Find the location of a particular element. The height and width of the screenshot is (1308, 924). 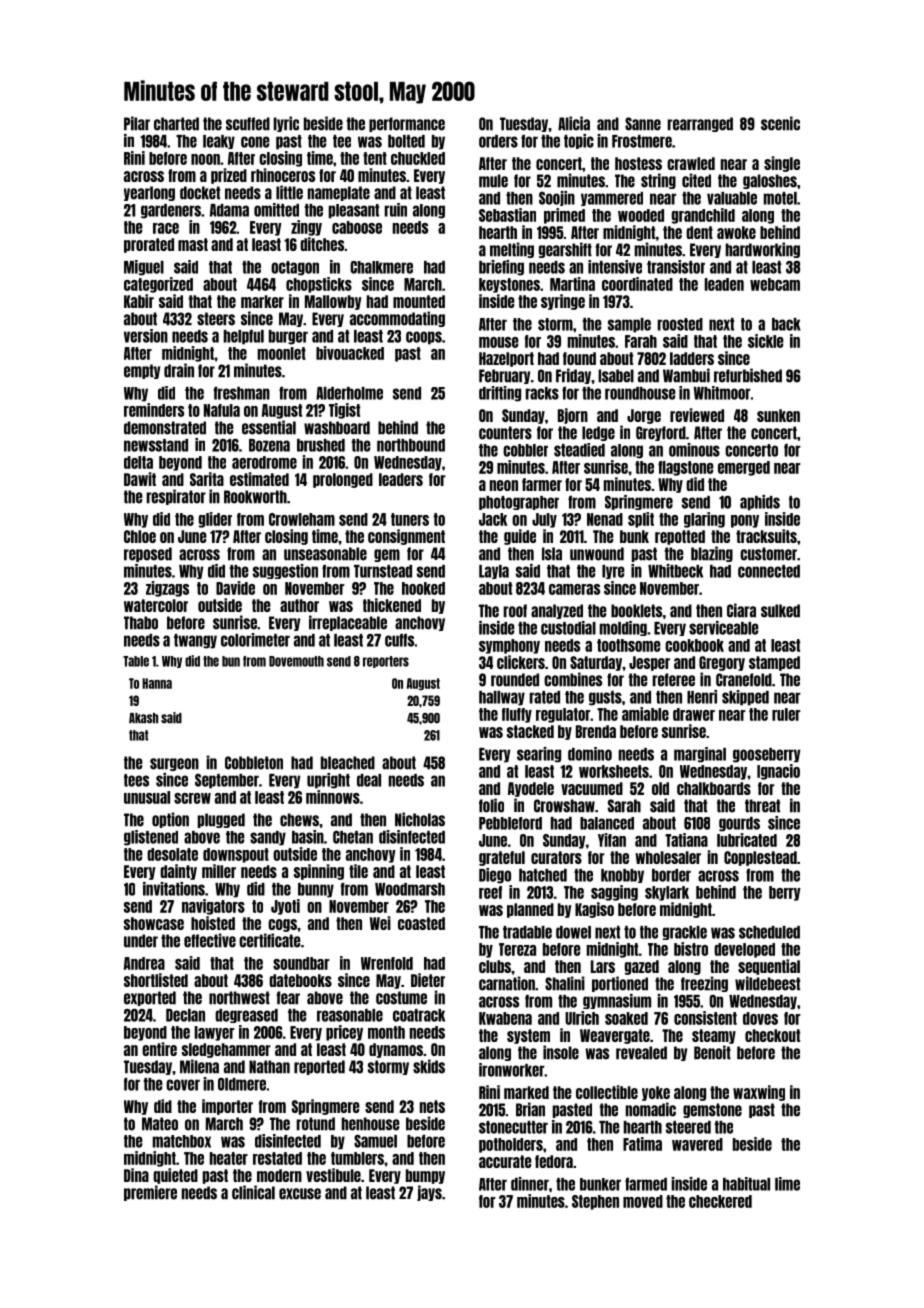

sandy is located at coordinates (268, 838).
